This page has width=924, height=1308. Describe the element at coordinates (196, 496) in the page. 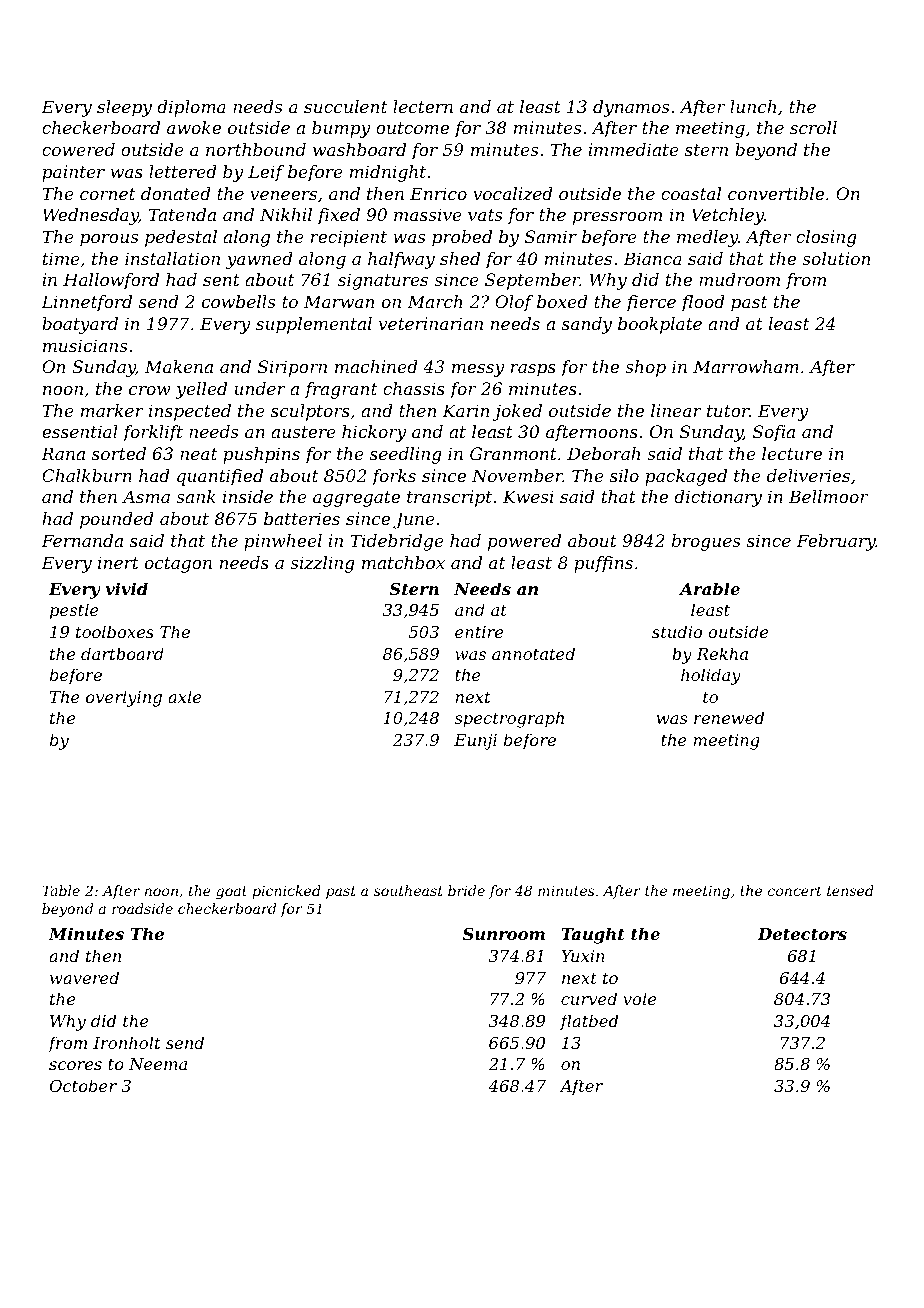

I see `sank` at that location.
